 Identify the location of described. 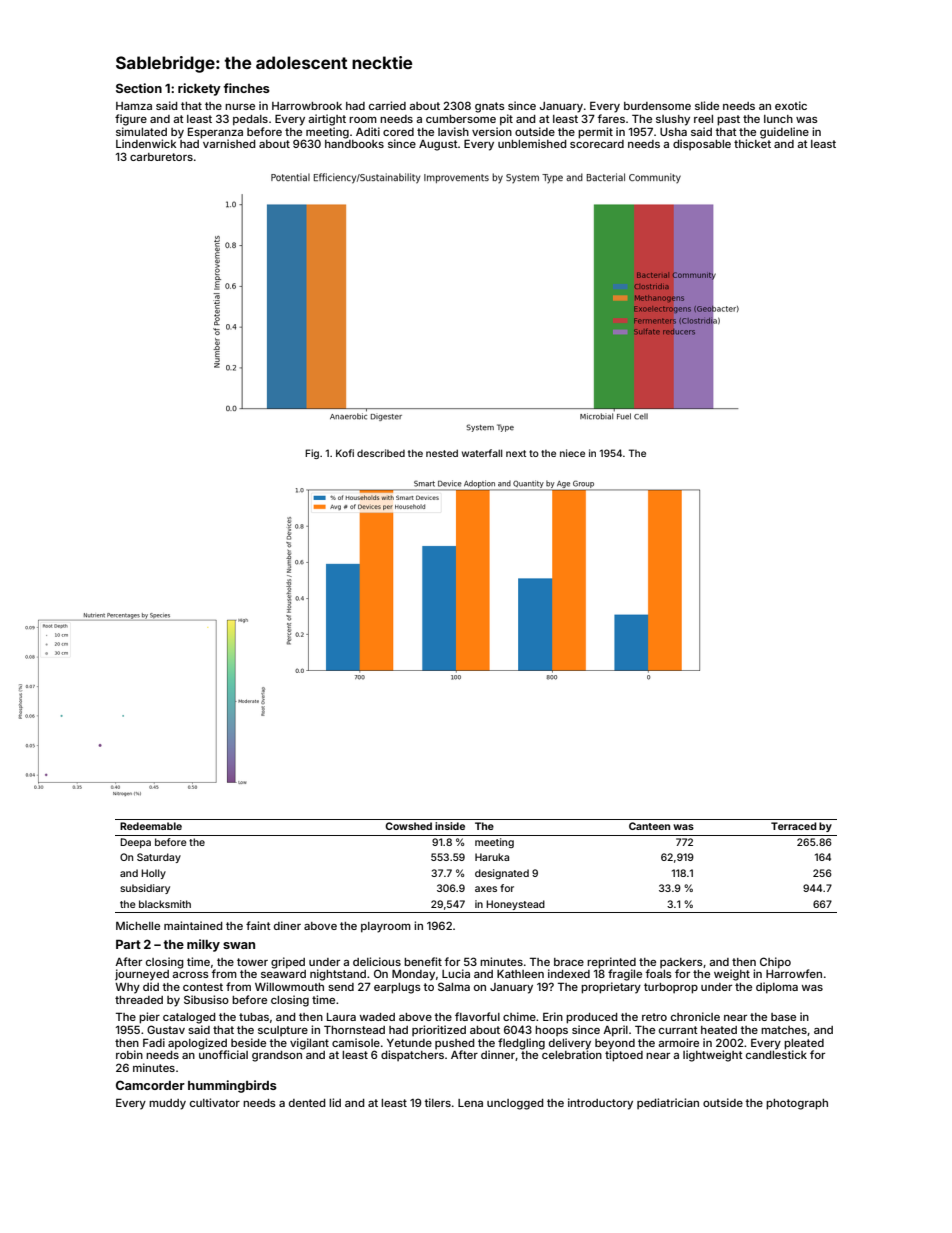
(381, 453).
